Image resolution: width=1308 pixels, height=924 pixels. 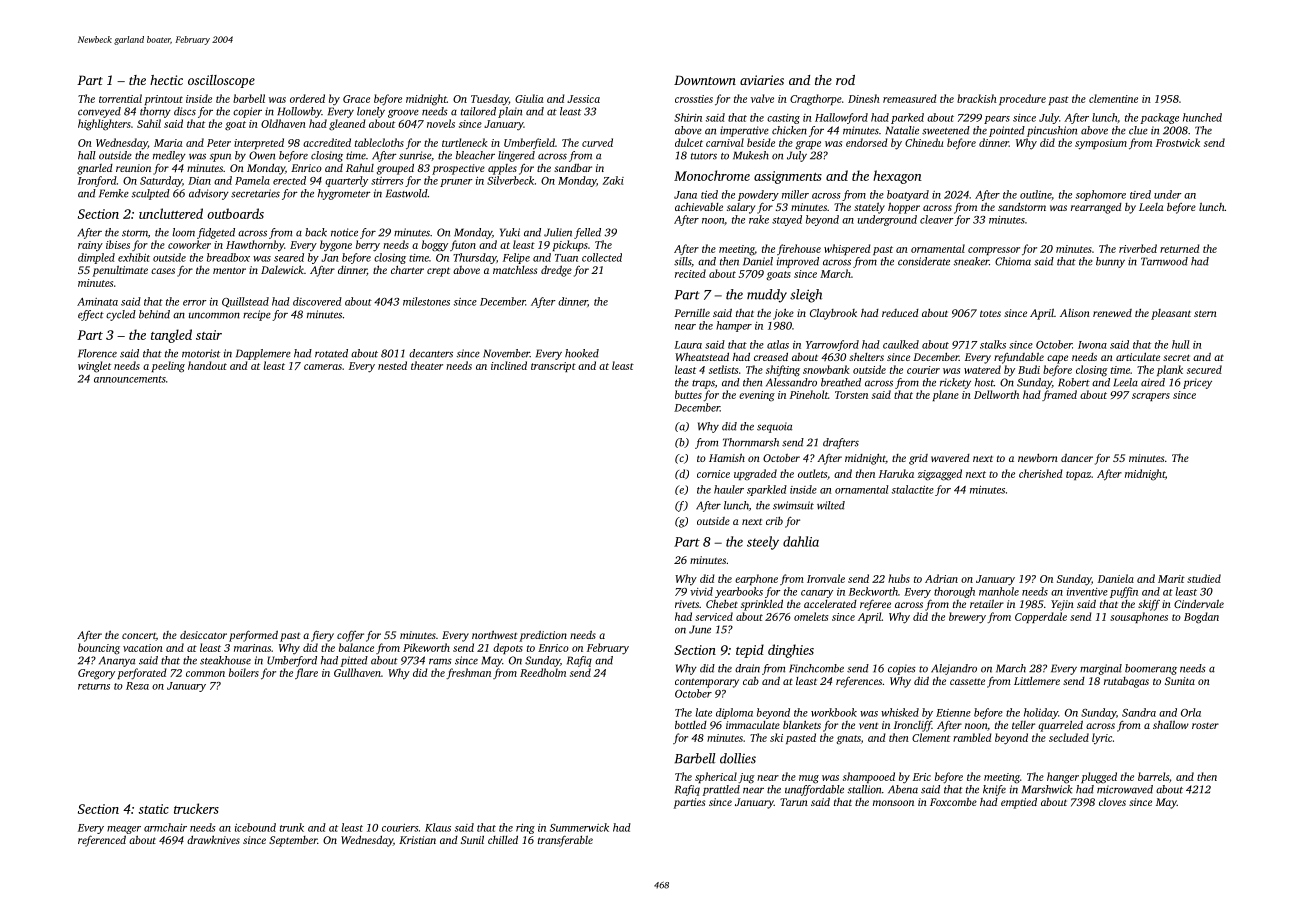 I want to click on renewed, so click(x=1112, y=313).
